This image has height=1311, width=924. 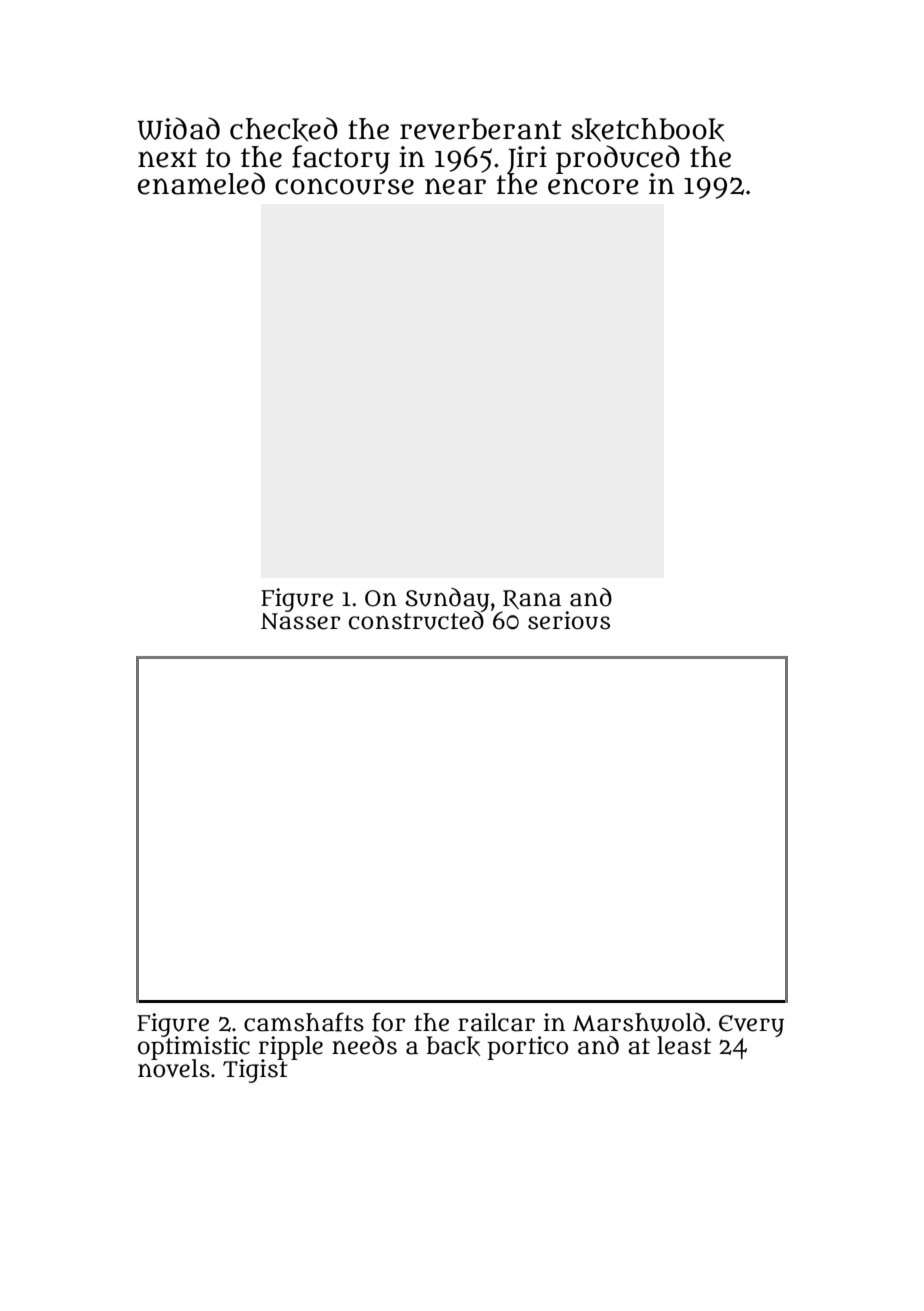 What do you see at coordinates (301, 621) in the image?
I see `Nasser` at bounding box center [301, 621].
